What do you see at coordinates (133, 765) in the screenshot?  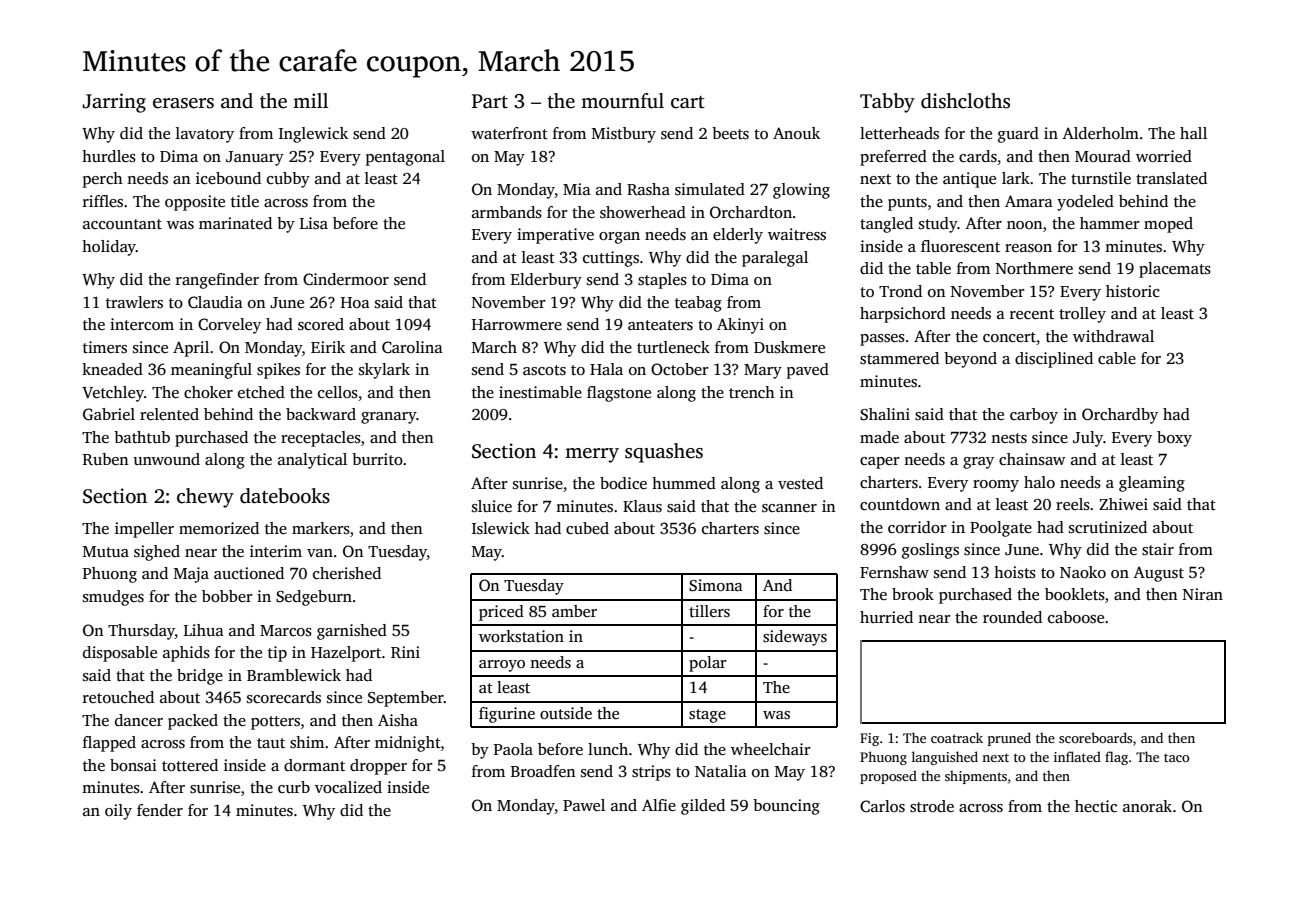 I see `bonsai` at bounding box center [133, 765].
